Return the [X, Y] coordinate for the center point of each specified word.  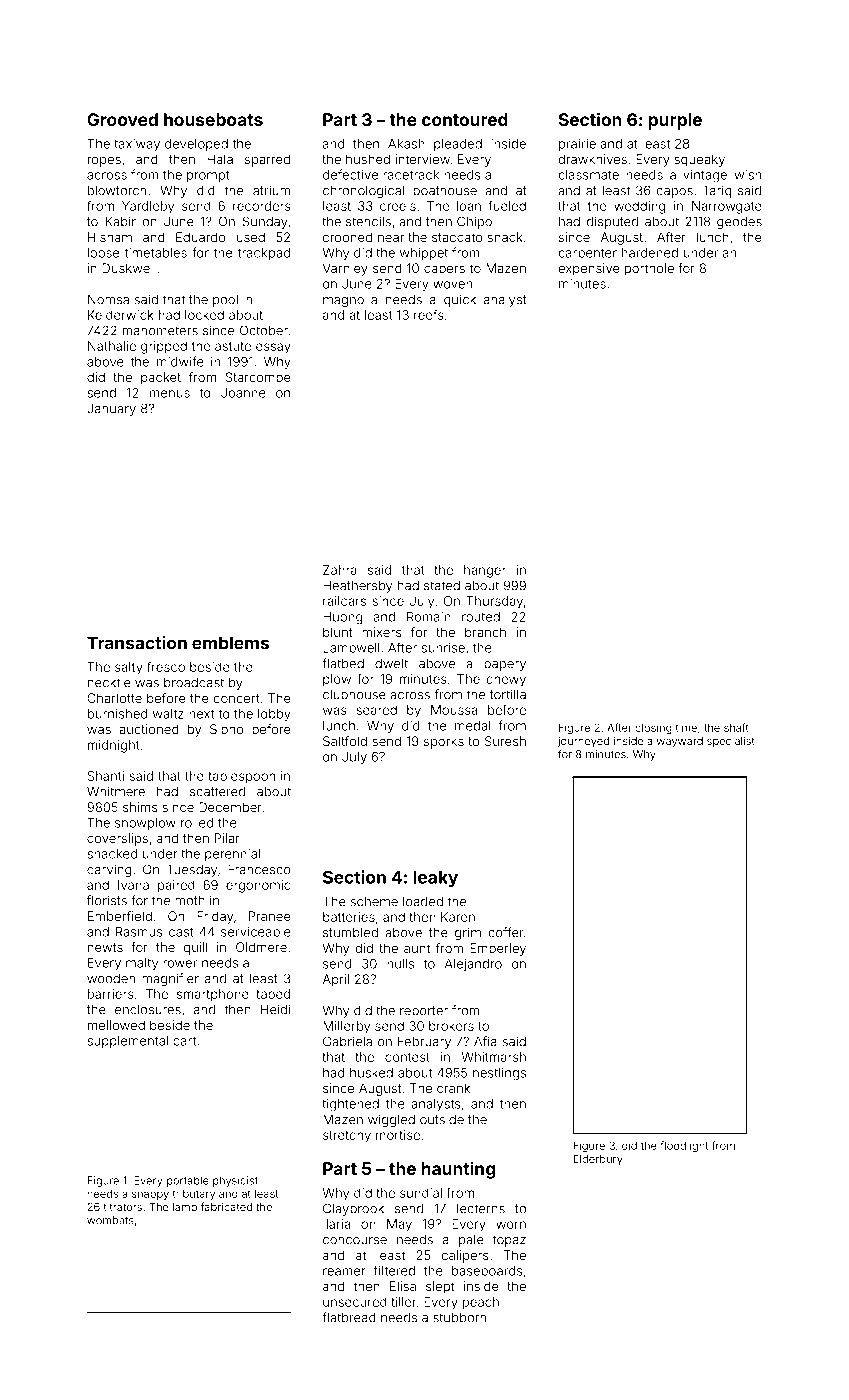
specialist [731, 742]
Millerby [346, 1027]
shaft [736, 727]
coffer [506, 932]
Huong [343, 618]
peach [481, 1303]
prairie [577, 145]
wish [747, 175]
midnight [114, 746]
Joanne [243, 393]
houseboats [213, 119]
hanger [485, 571]
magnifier [170, 979]
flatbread [349, 1317]
